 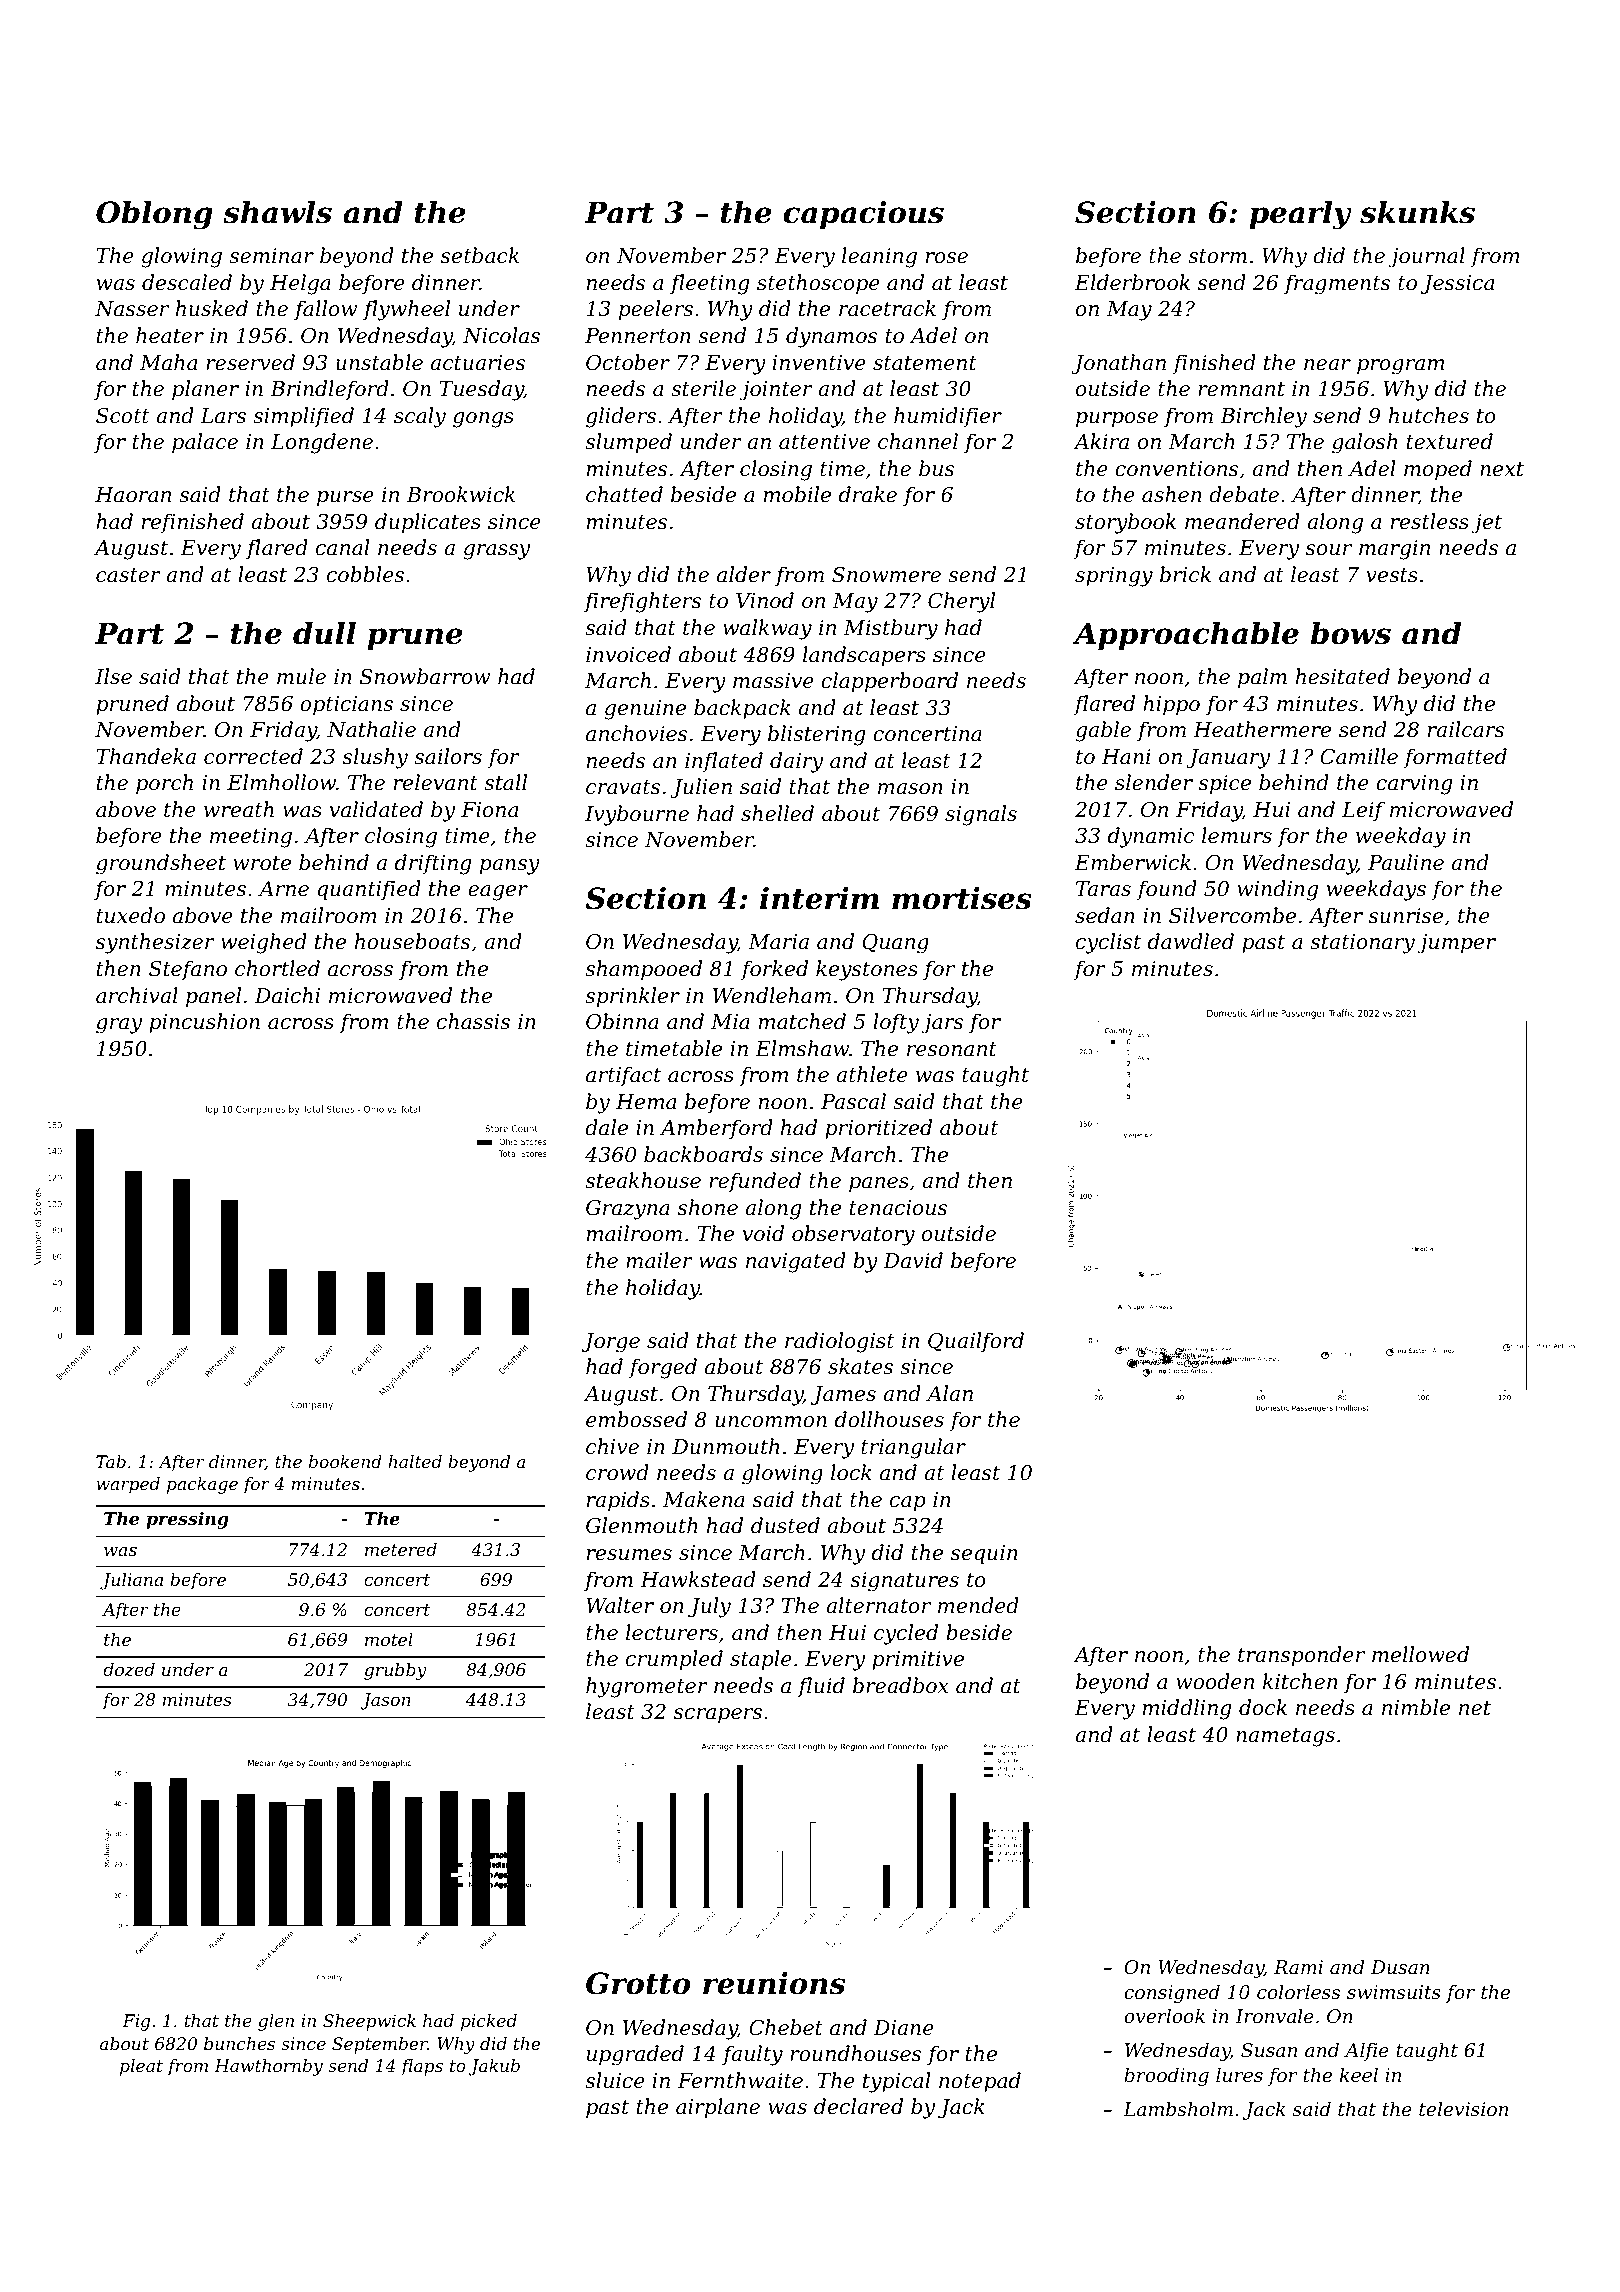 What do you see at coordinates (1456, 944) in the image?
I see `jumper` at bounding box center [1456, 944].
